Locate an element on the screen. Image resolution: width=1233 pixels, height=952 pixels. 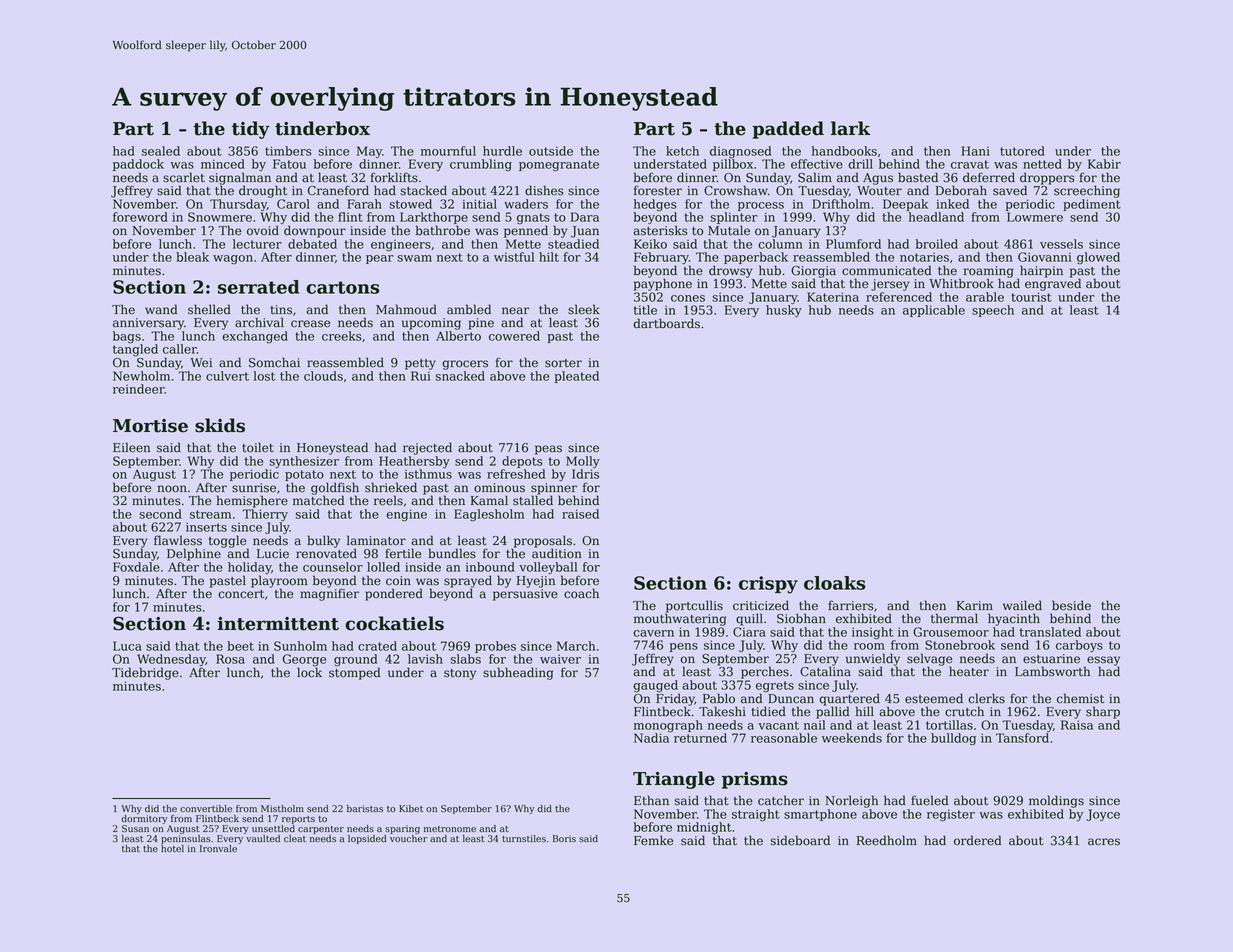
laminator is located at coordinates (376, 540).
